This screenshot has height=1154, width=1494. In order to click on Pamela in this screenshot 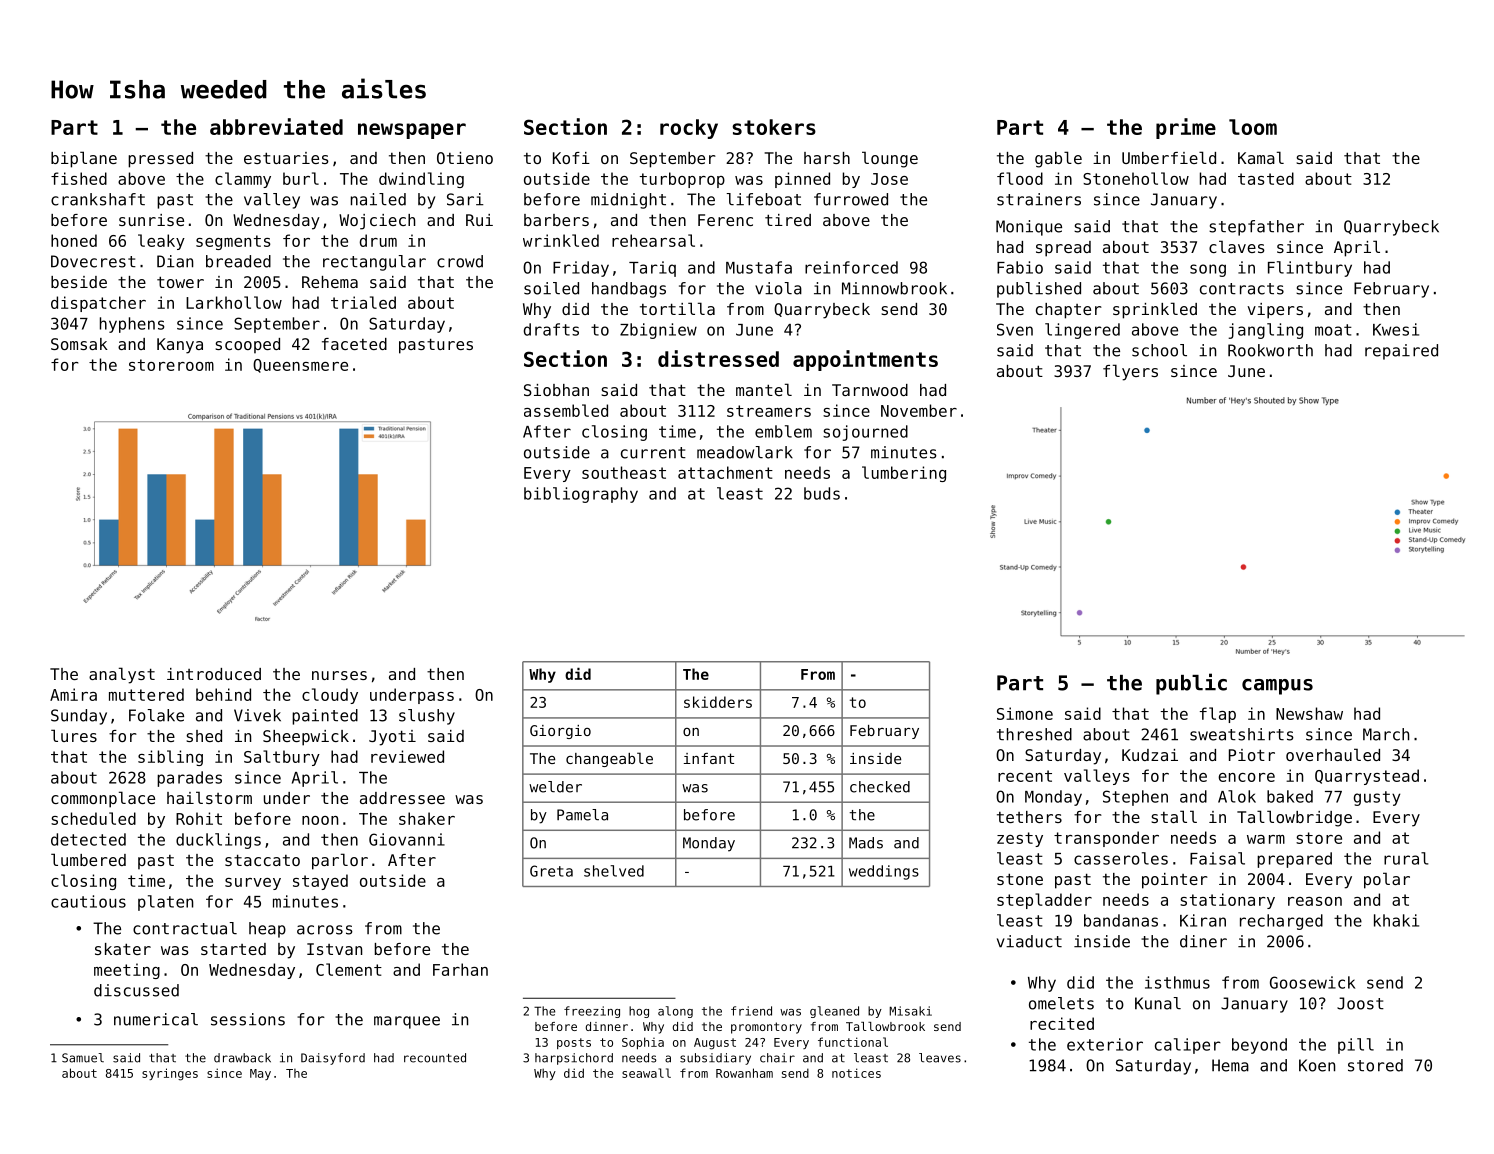, I will do `click(582, 815)`.
